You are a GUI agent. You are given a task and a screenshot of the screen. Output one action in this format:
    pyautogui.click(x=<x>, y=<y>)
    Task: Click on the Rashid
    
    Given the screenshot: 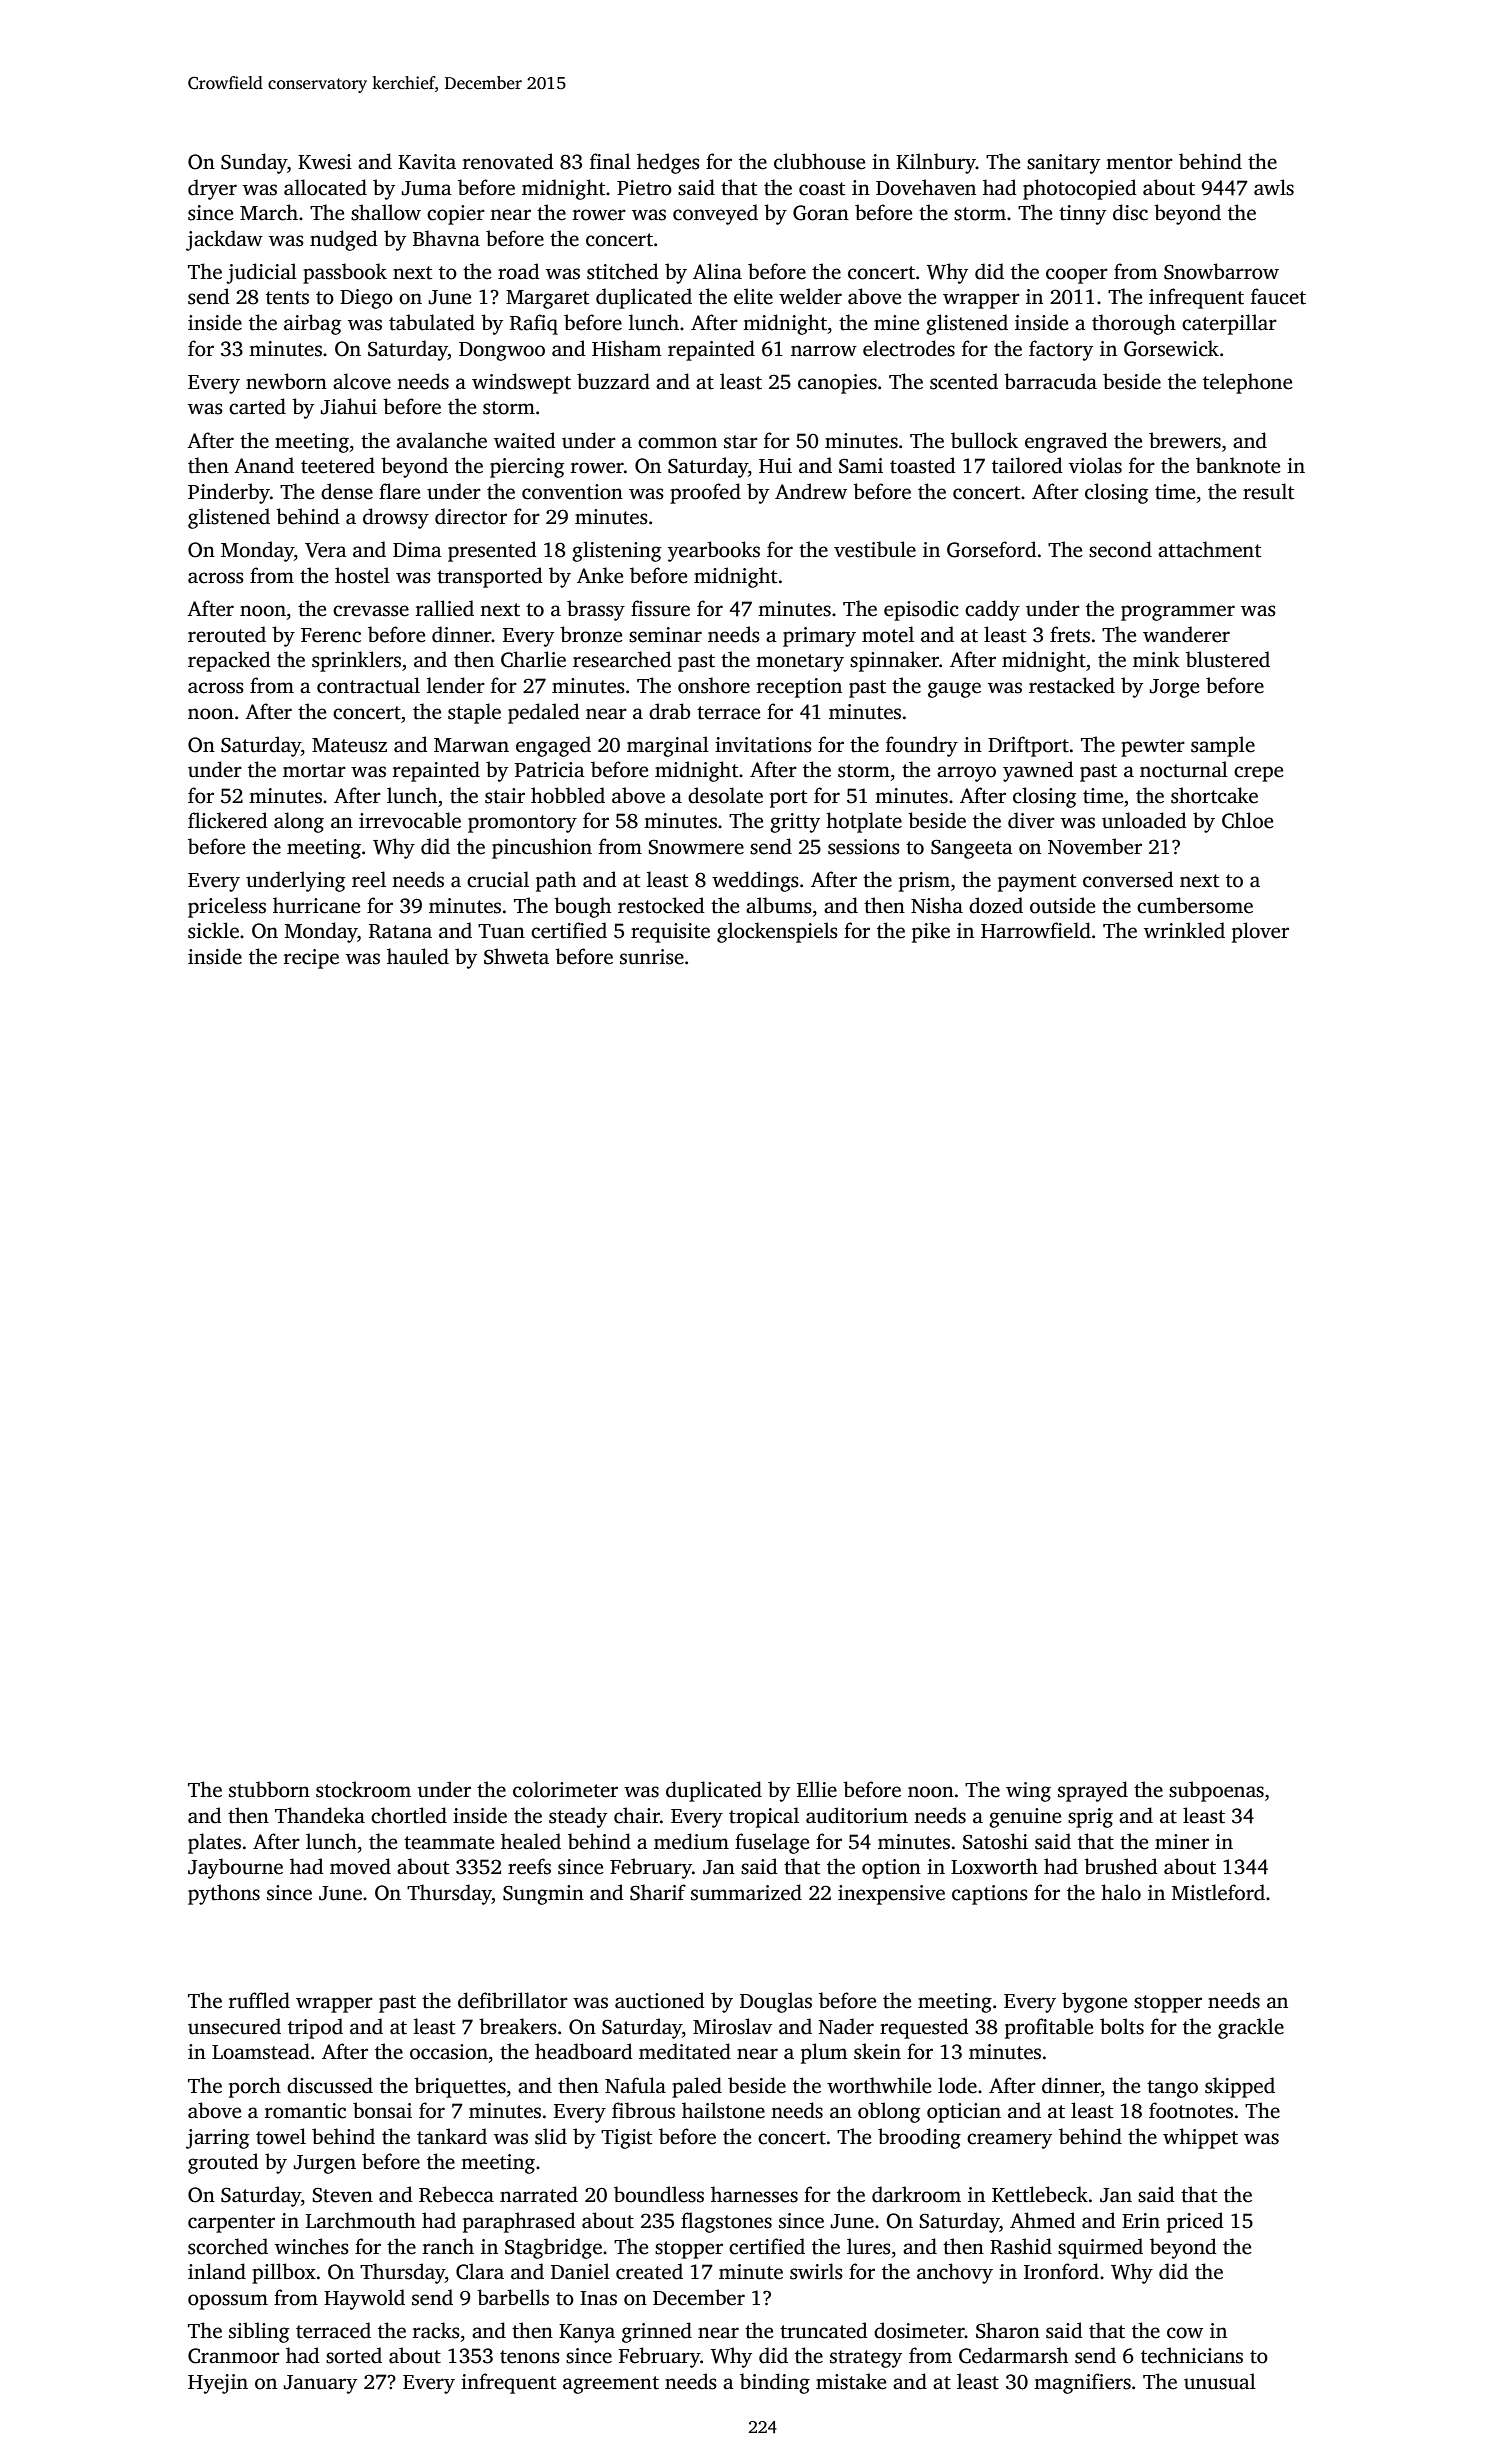 What is the action you would take?
    pyautogui.click(x=1021, y=2246)
